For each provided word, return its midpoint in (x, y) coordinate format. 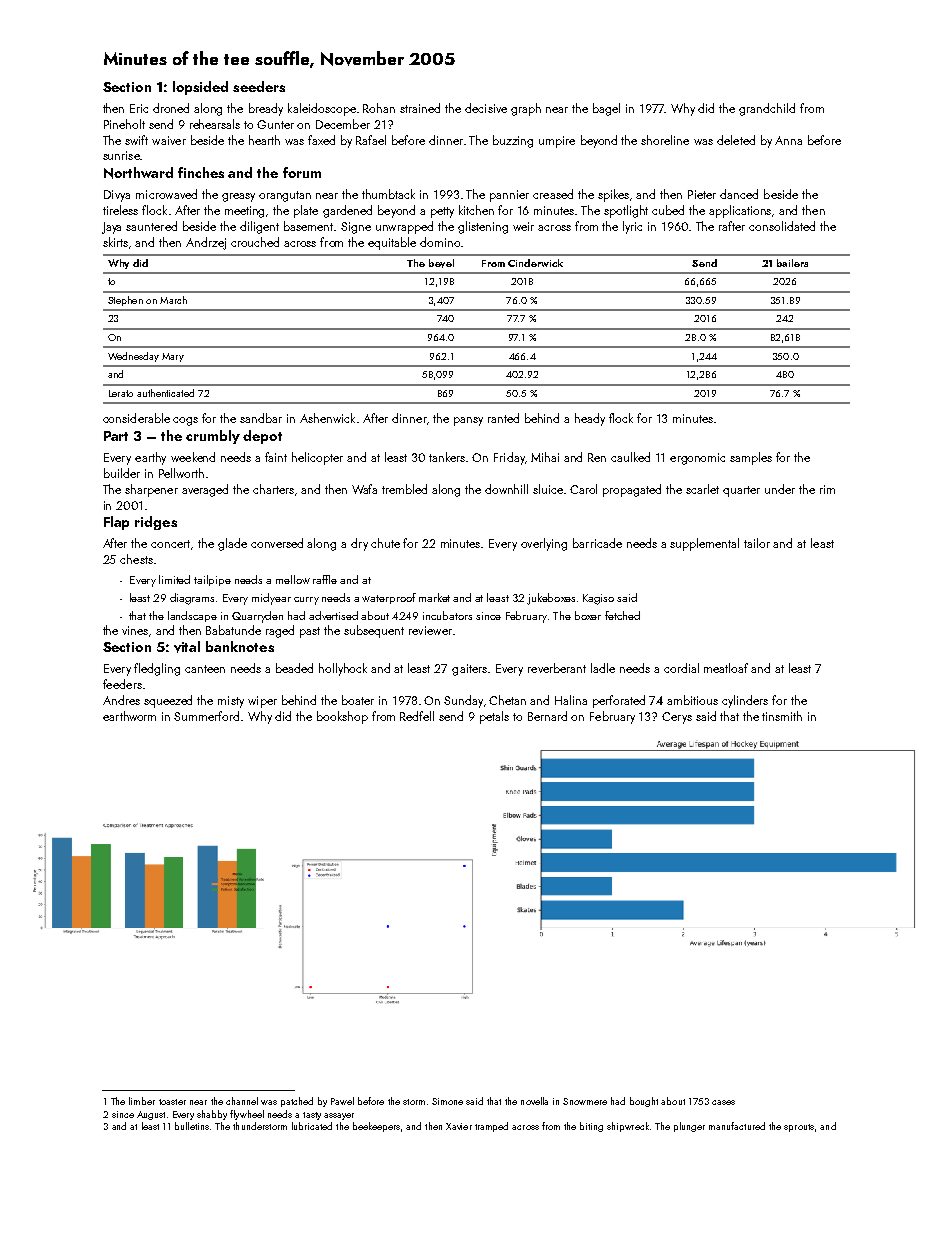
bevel (441, 263)
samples (751, 458)
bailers (792, 263)
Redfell (417, 716)
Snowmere (585, 1101)
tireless (120, 210)
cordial (681, 668)
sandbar (261, 418)
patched (297, 1102)
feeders (122, 684)
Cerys (677, 718)
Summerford (206, 716)
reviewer (430, 630)
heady (590, 419)
